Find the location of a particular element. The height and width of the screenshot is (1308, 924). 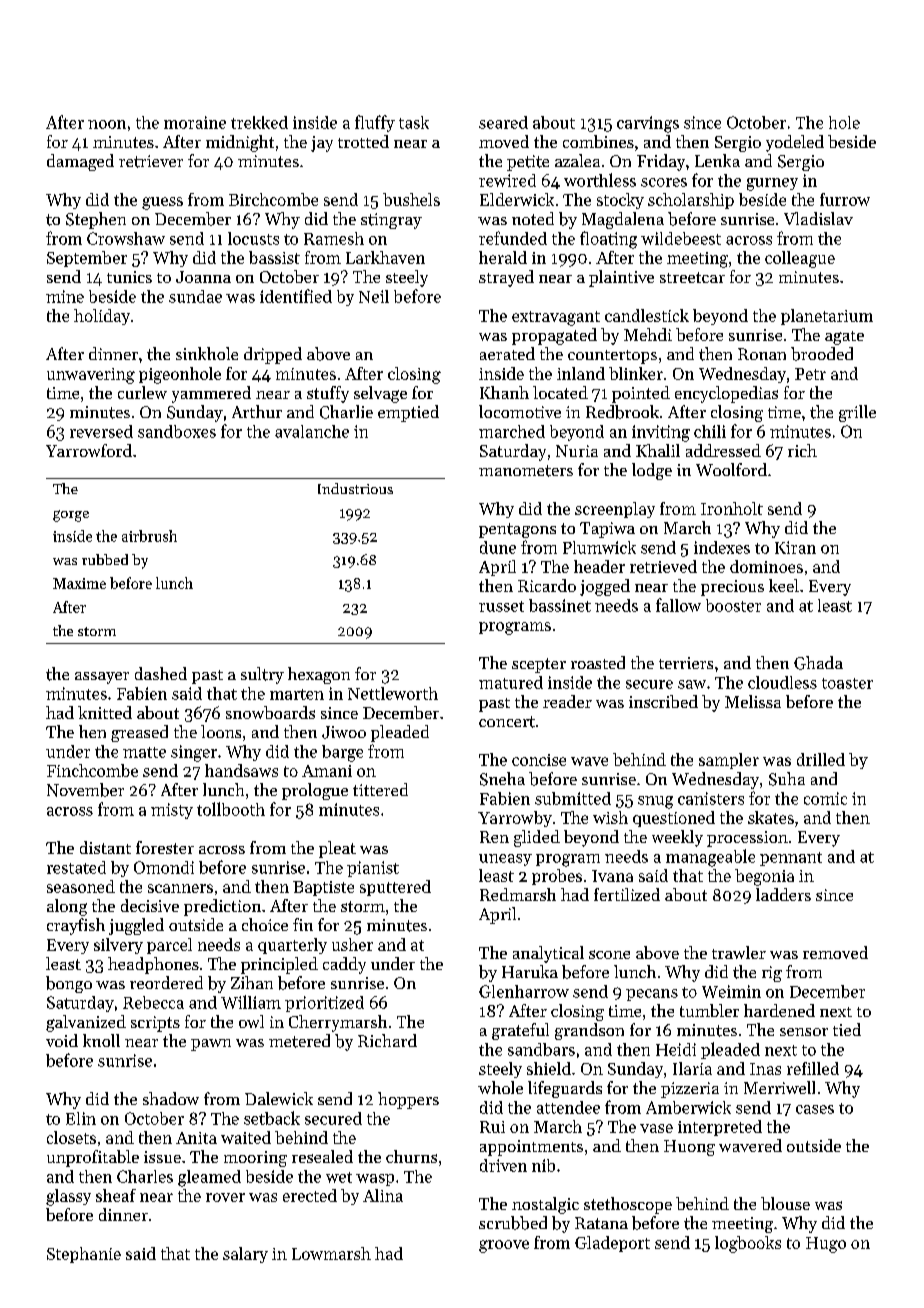

midnight is located at coordinates (240, 143).
